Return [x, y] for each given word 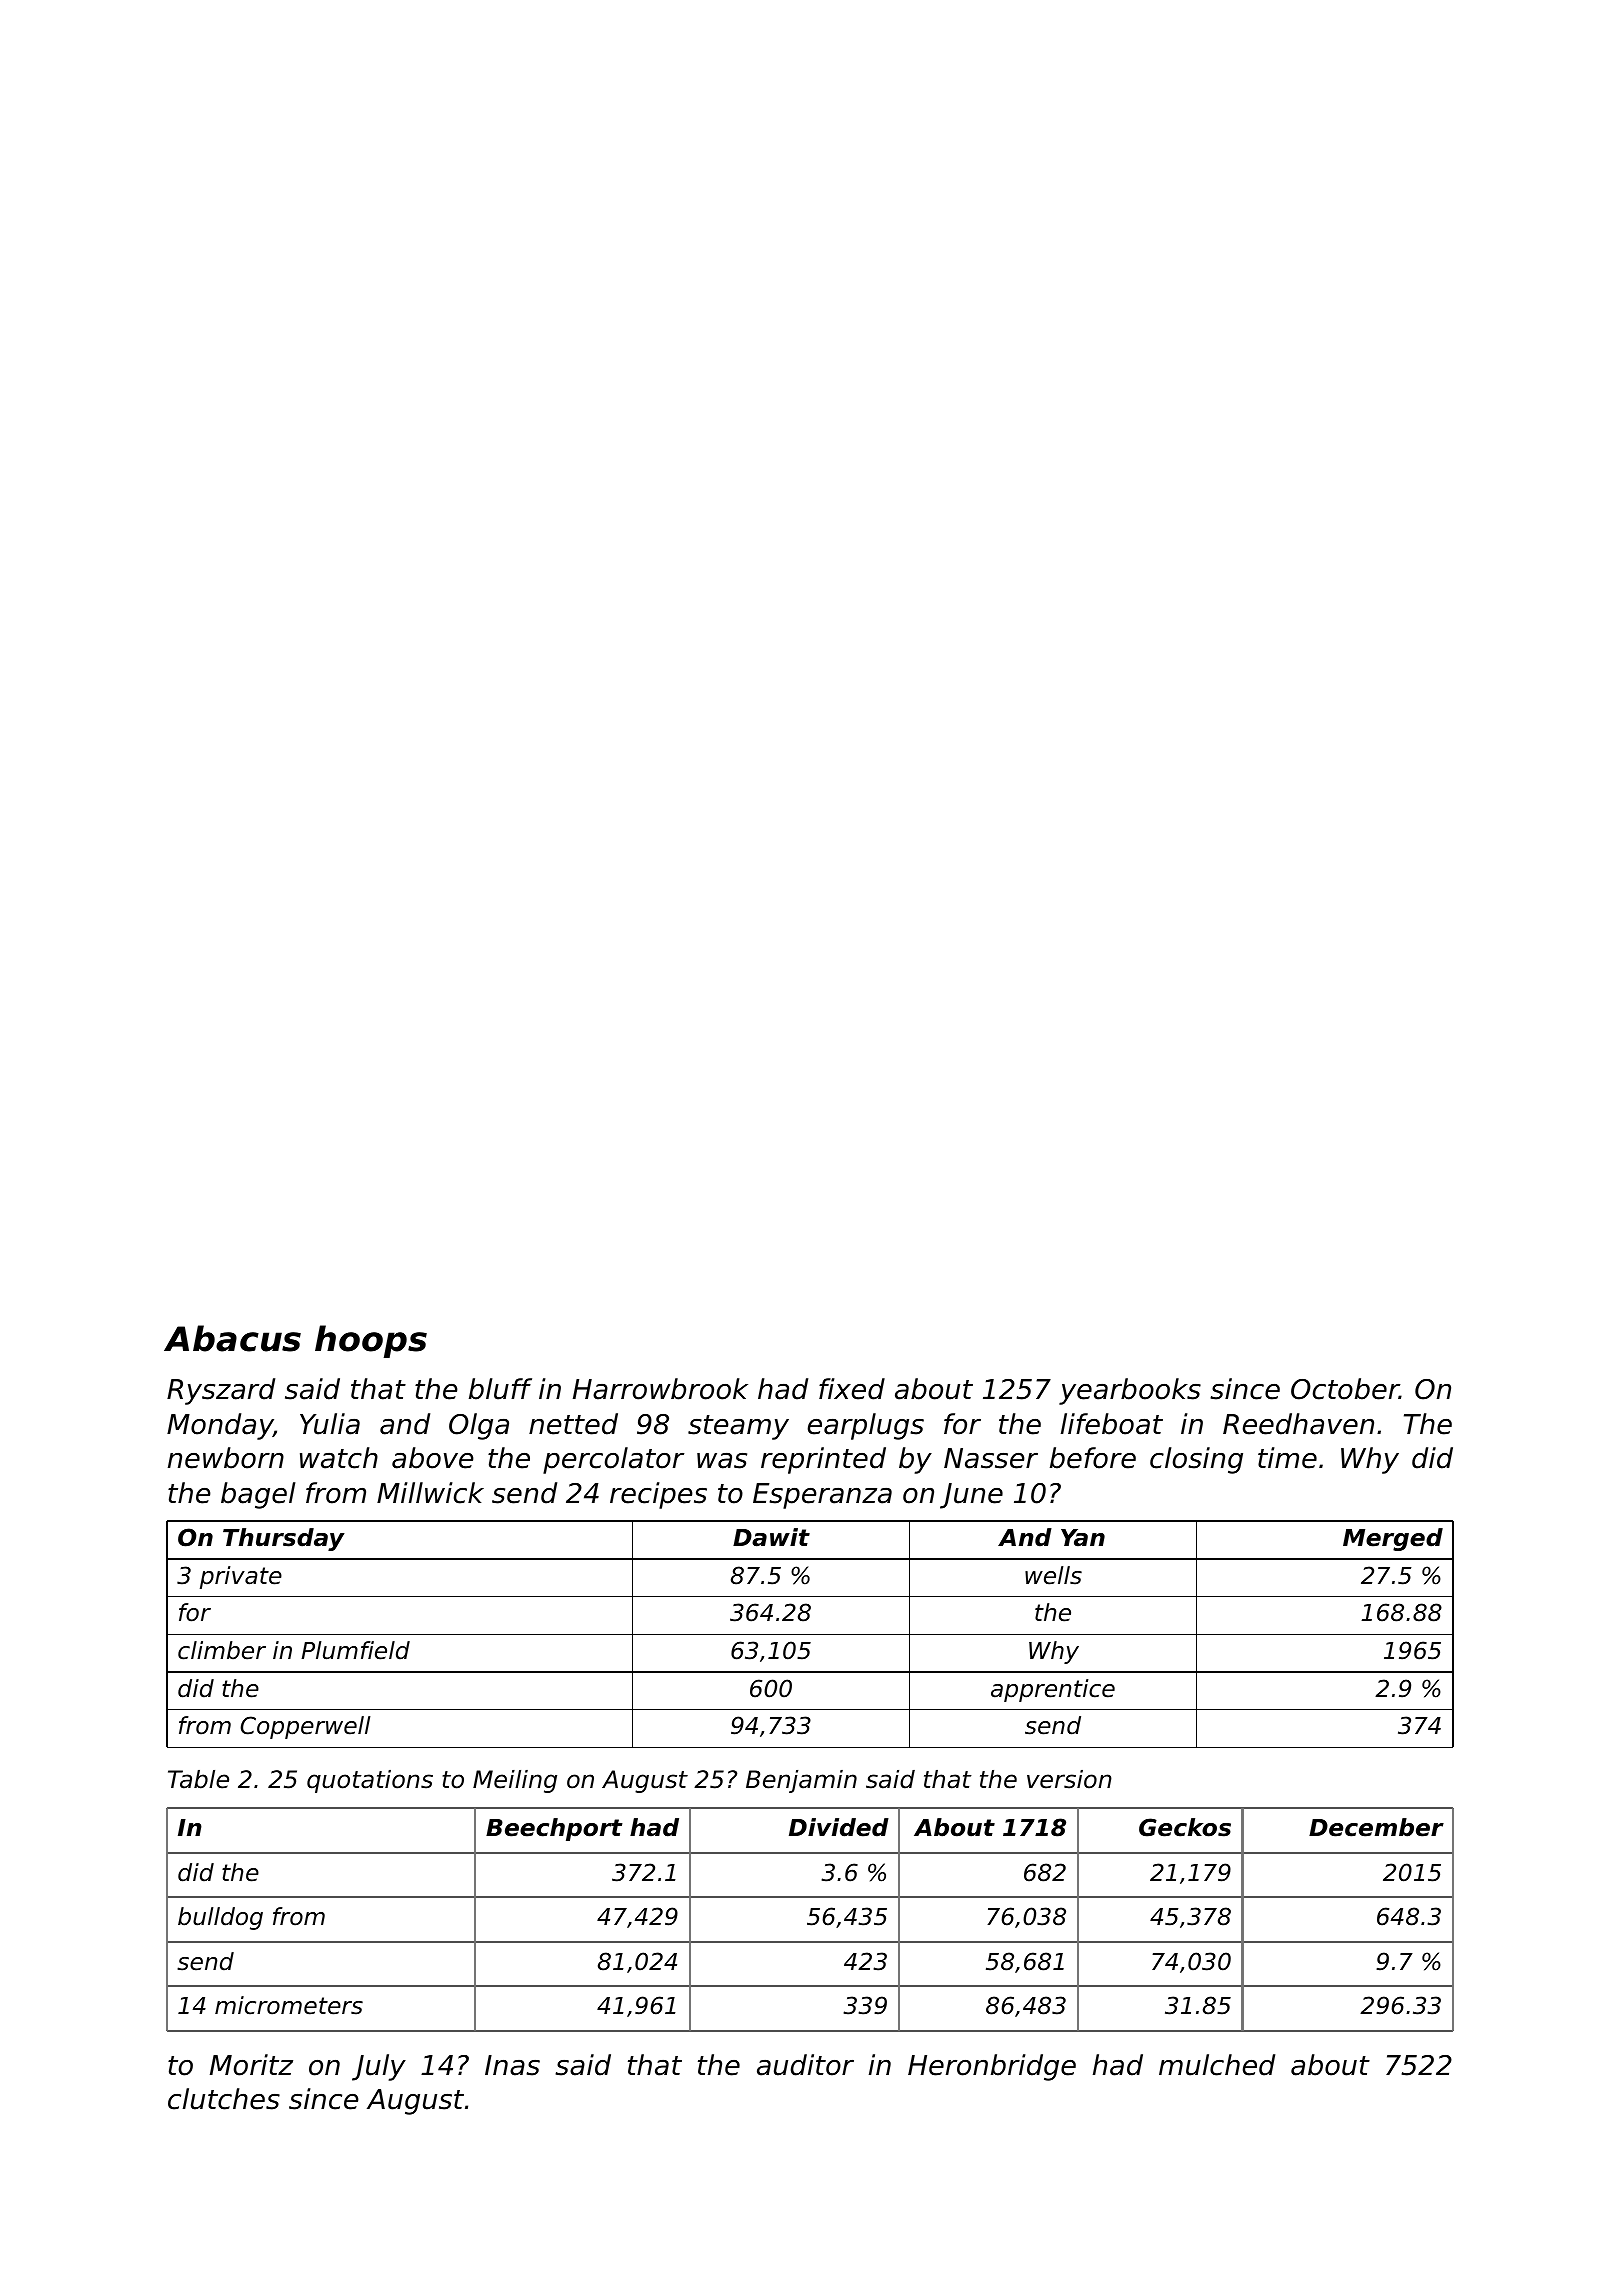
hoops [371, 1341]
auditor [805, 2065]
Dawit [771, 1537]
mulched [1217, 2065]
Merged [1393, 1539]
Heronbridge [992, 2067]
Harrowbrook [660, 1389]
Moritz [251, 2065]
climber [222, 1650]
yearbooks [1130, 1391]
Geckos [1185, 1827]
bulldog [220, 1918]
